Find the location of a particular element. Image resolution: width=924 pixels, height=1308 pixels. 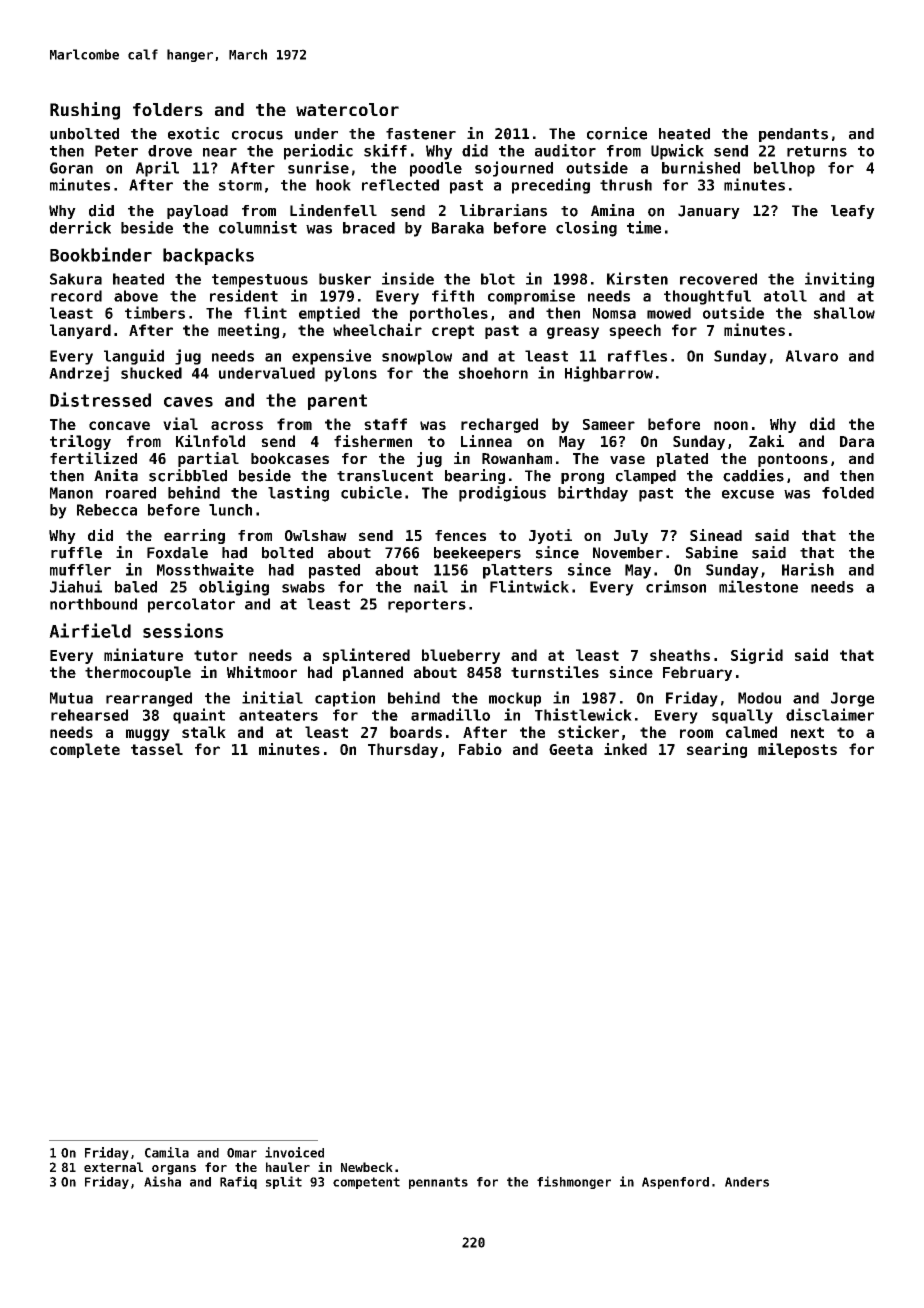

Linnea is located at coordinates (486, 441).
